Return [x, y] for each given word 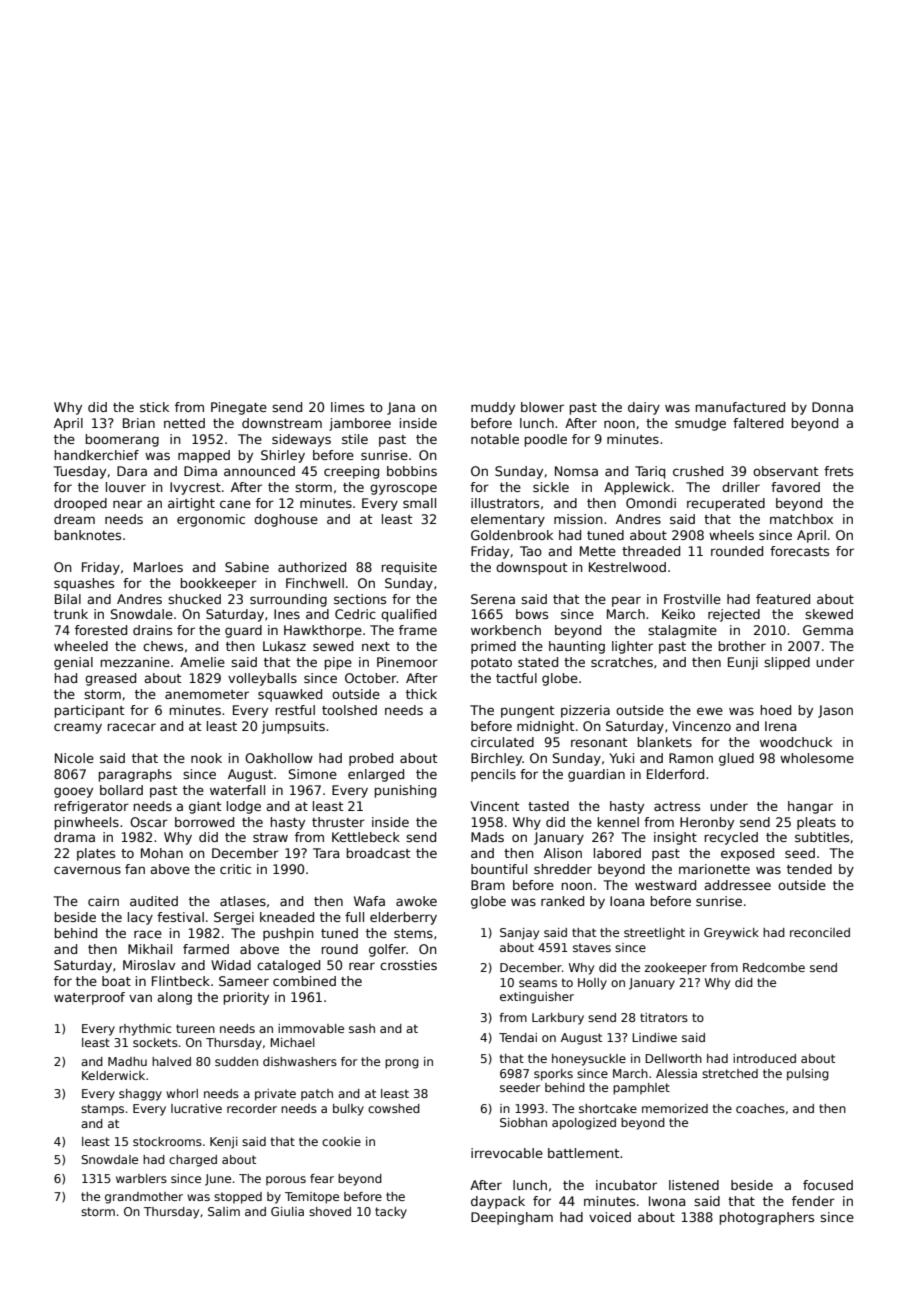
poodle [546, 440]
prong [402, 1064]
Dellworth [673, 1058]
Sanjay [519, 934]
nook [206, 758]
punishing [405, 791]
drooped [80, 504]
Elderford [675, 774]
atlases [243, 901]
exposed [747, 854]
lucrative [196, 1108]
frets [838, 471]
